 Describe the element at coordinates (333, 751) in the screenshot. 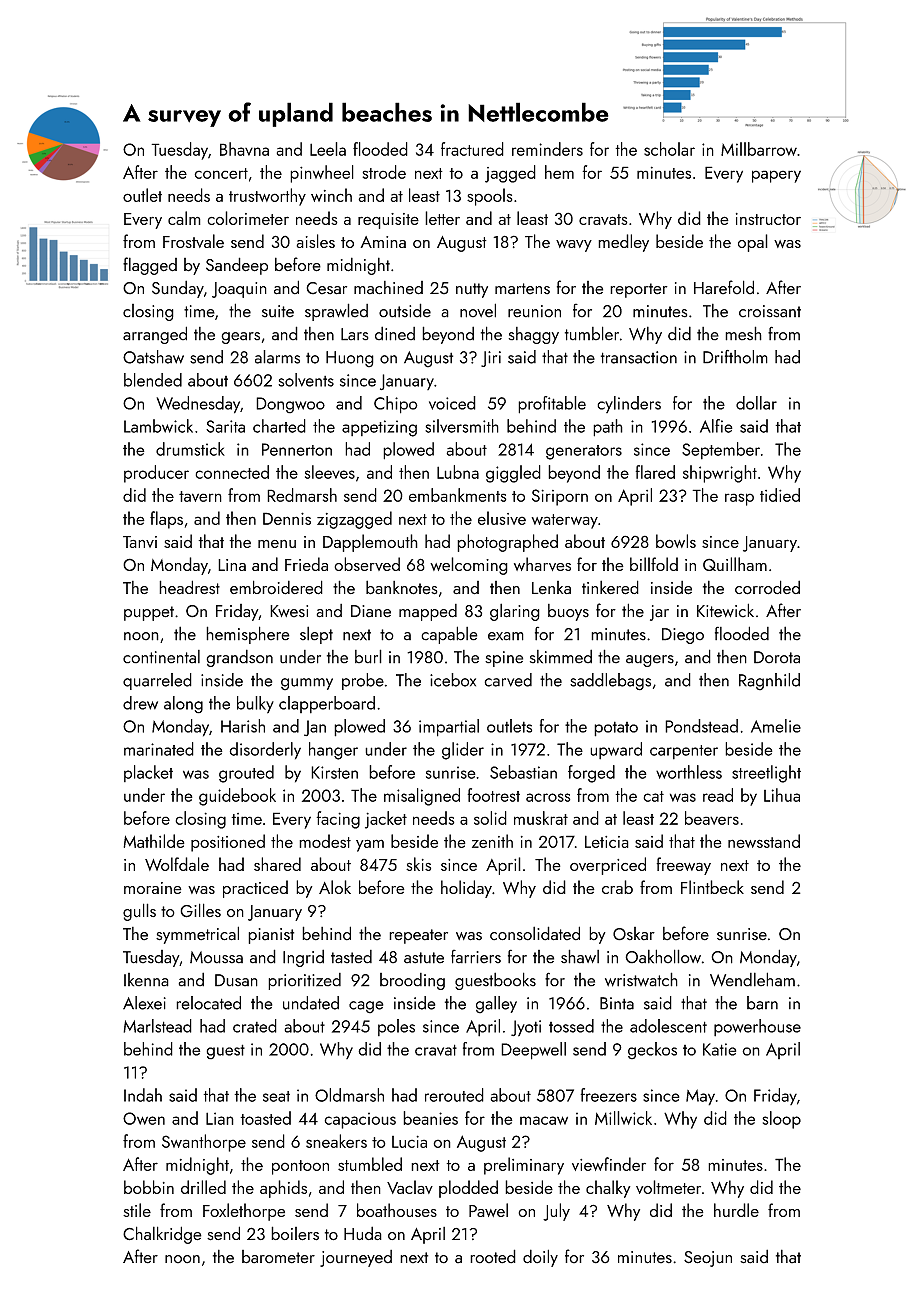

I see `hanger` at that location.
